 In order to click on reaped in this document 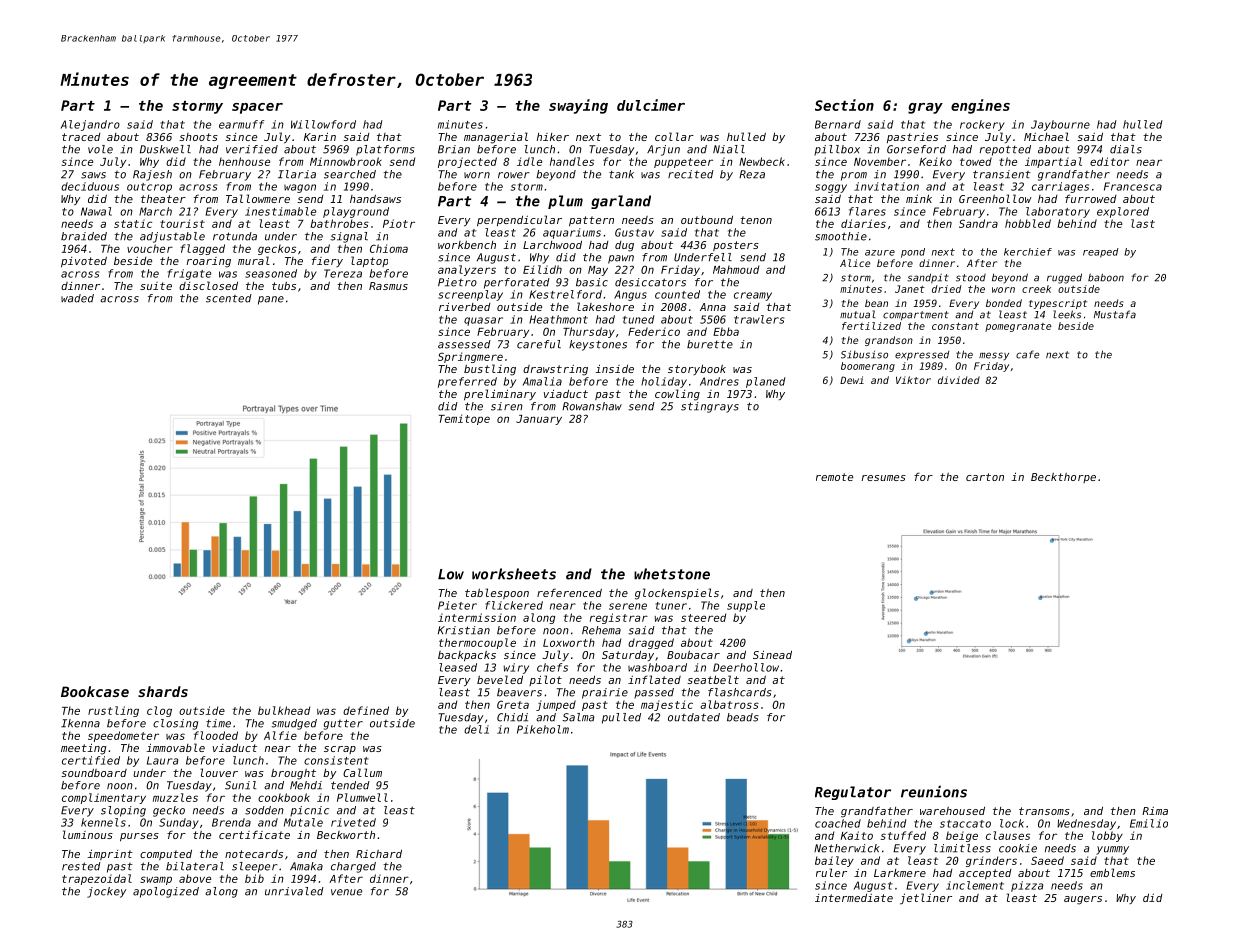, I will do `click(1101, 253)`.
